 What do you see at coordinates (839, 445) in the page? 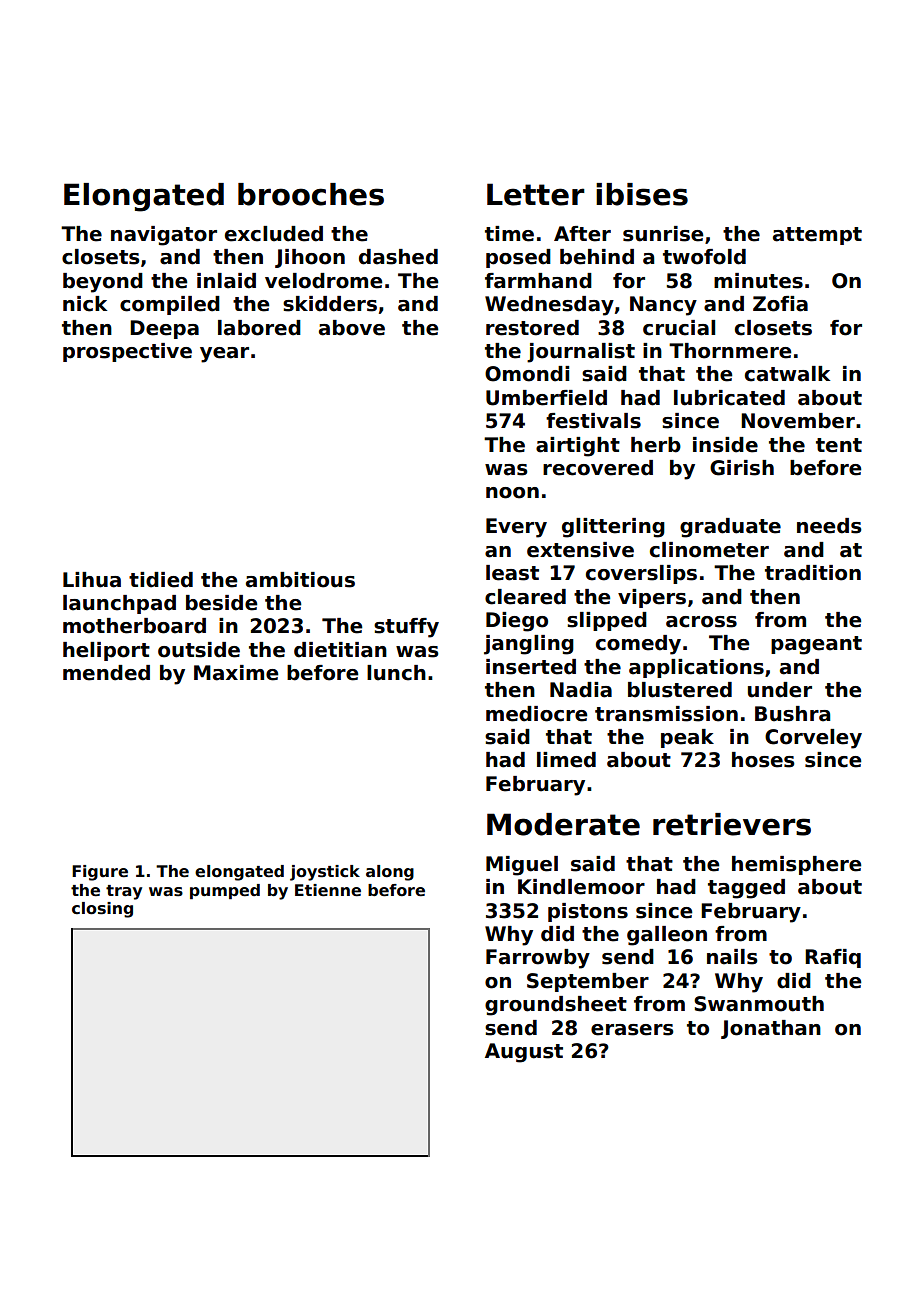
I see `tent` at bounding box center [839, 445].
